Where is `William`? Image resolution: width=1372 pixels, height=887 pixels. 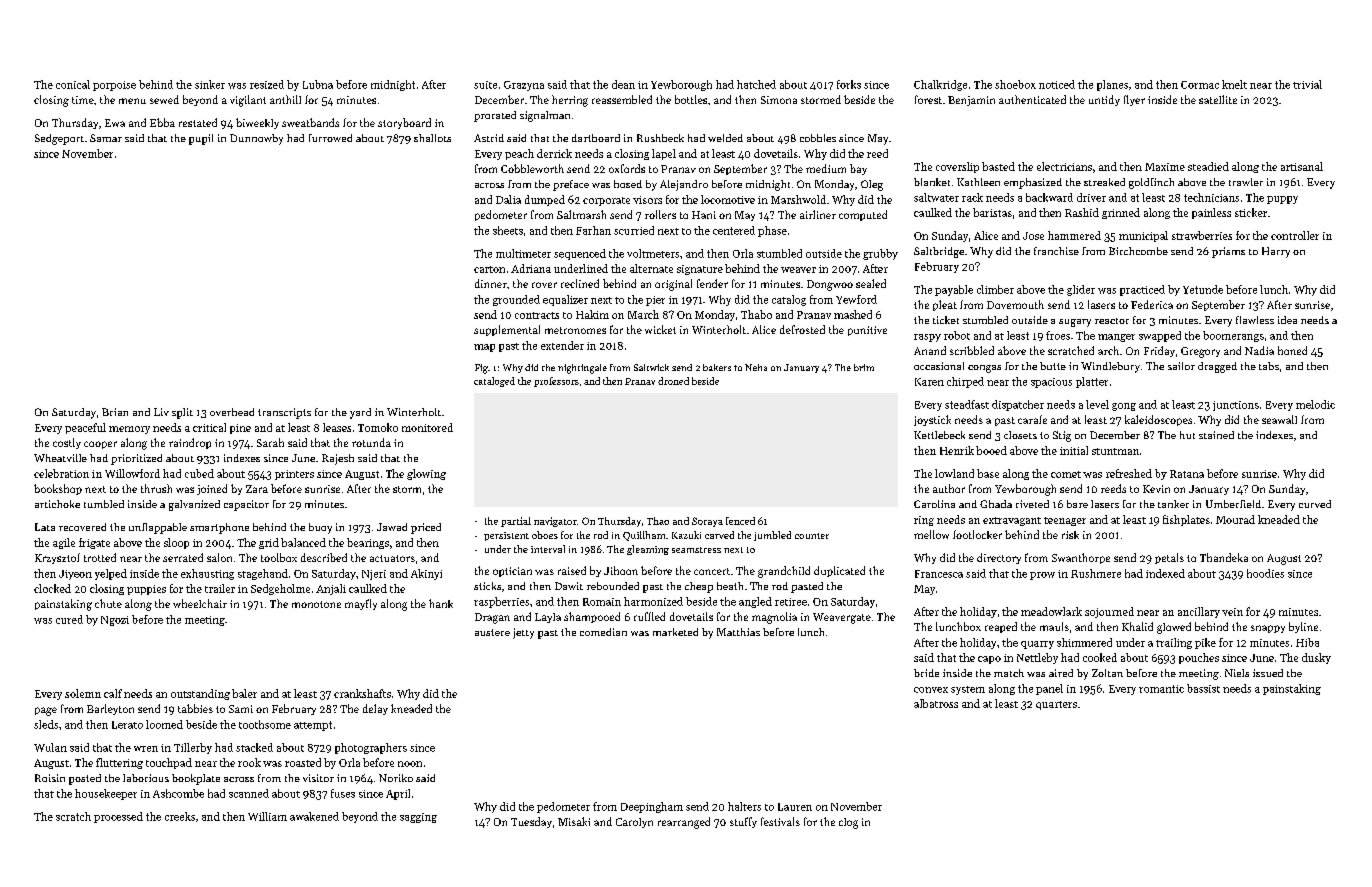 William is located at coordinates (267, 816).
